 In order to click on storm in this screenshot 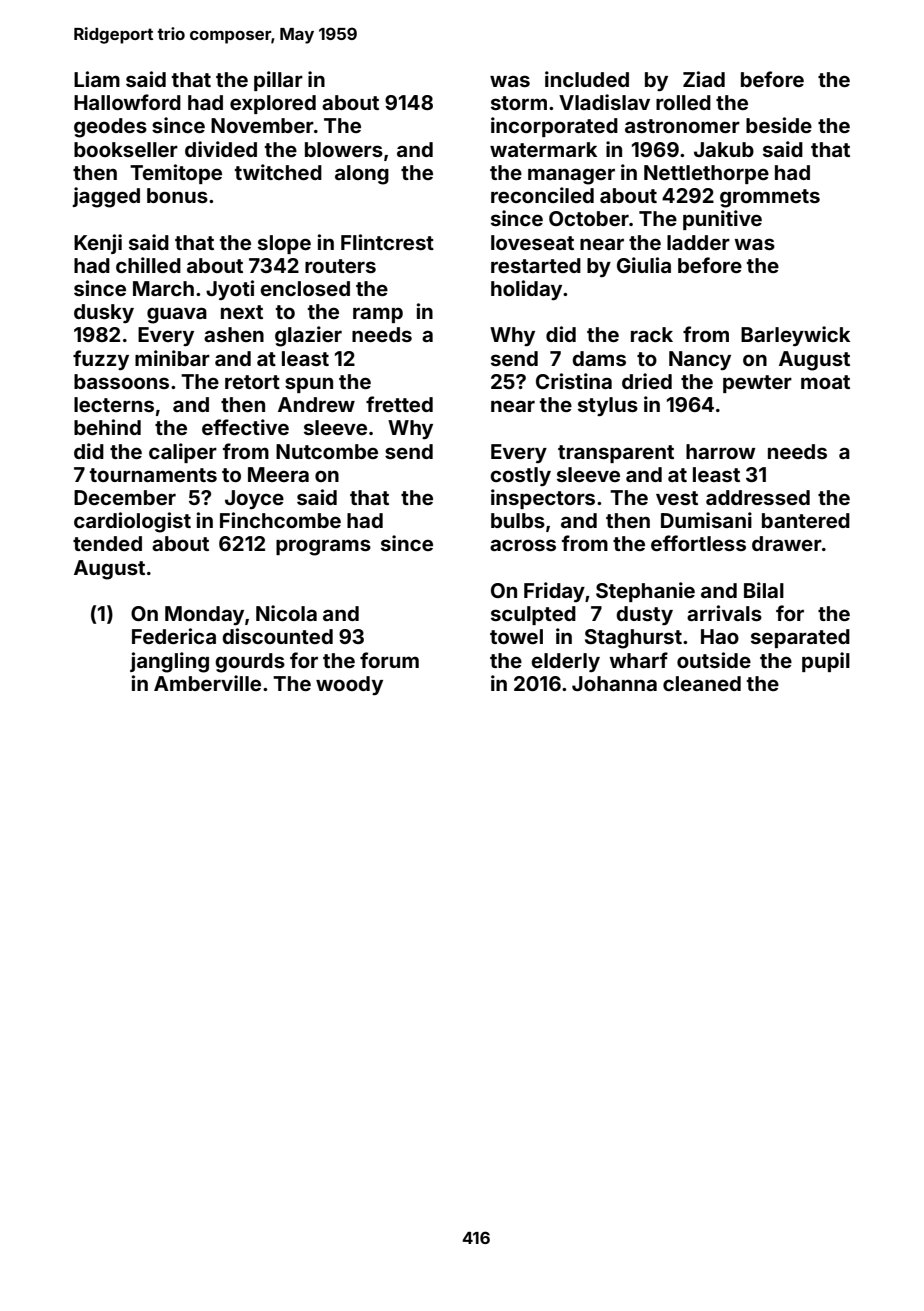, I will do `click(519, 103)`.
